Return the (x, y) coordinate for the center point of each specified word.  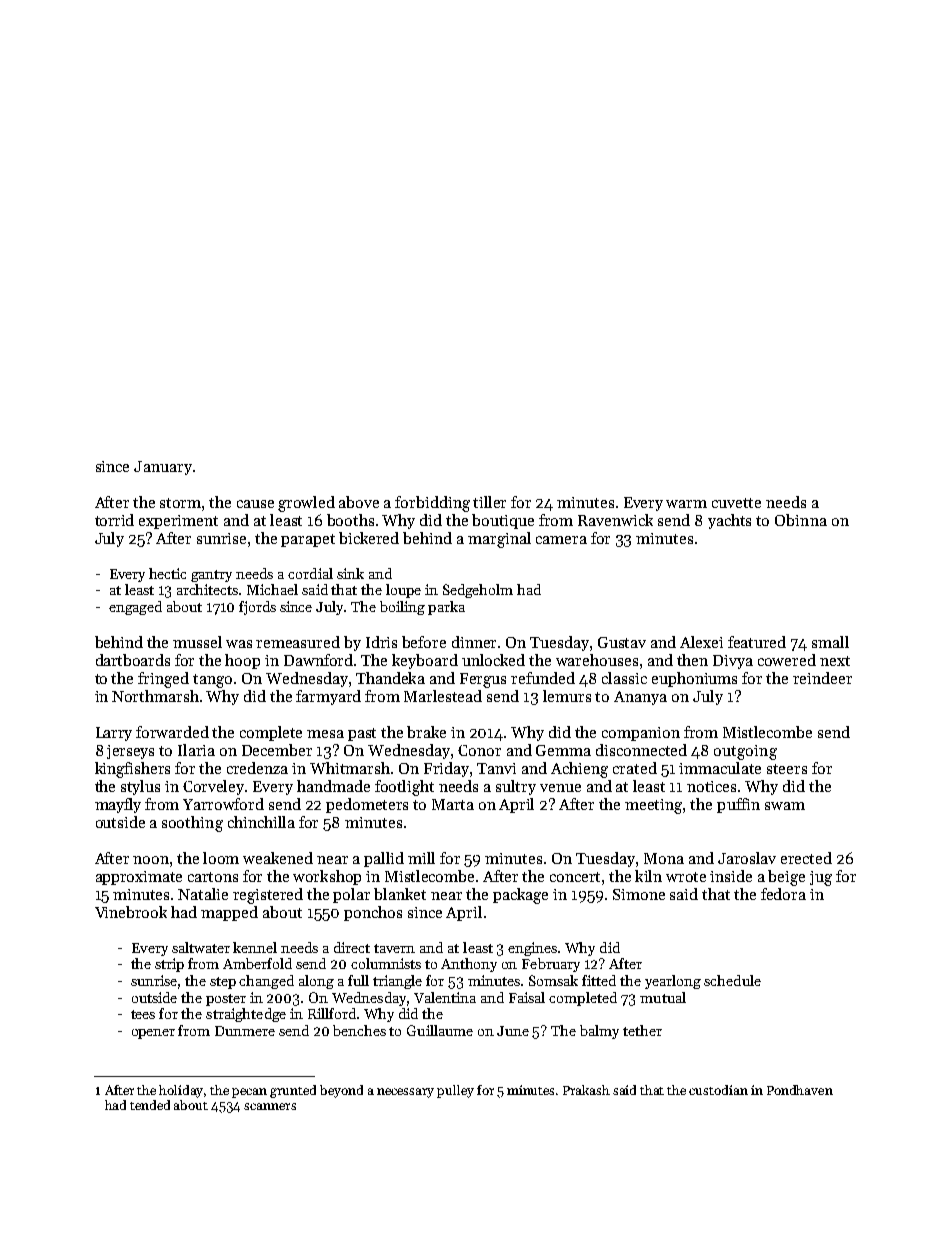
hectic (167, 573)
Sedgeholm (478, 591)
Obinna (801, 520)
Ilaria (196, 750)
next (835, 661)
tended (150, 1105)
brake (426, 732)
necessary (405, 1093)
